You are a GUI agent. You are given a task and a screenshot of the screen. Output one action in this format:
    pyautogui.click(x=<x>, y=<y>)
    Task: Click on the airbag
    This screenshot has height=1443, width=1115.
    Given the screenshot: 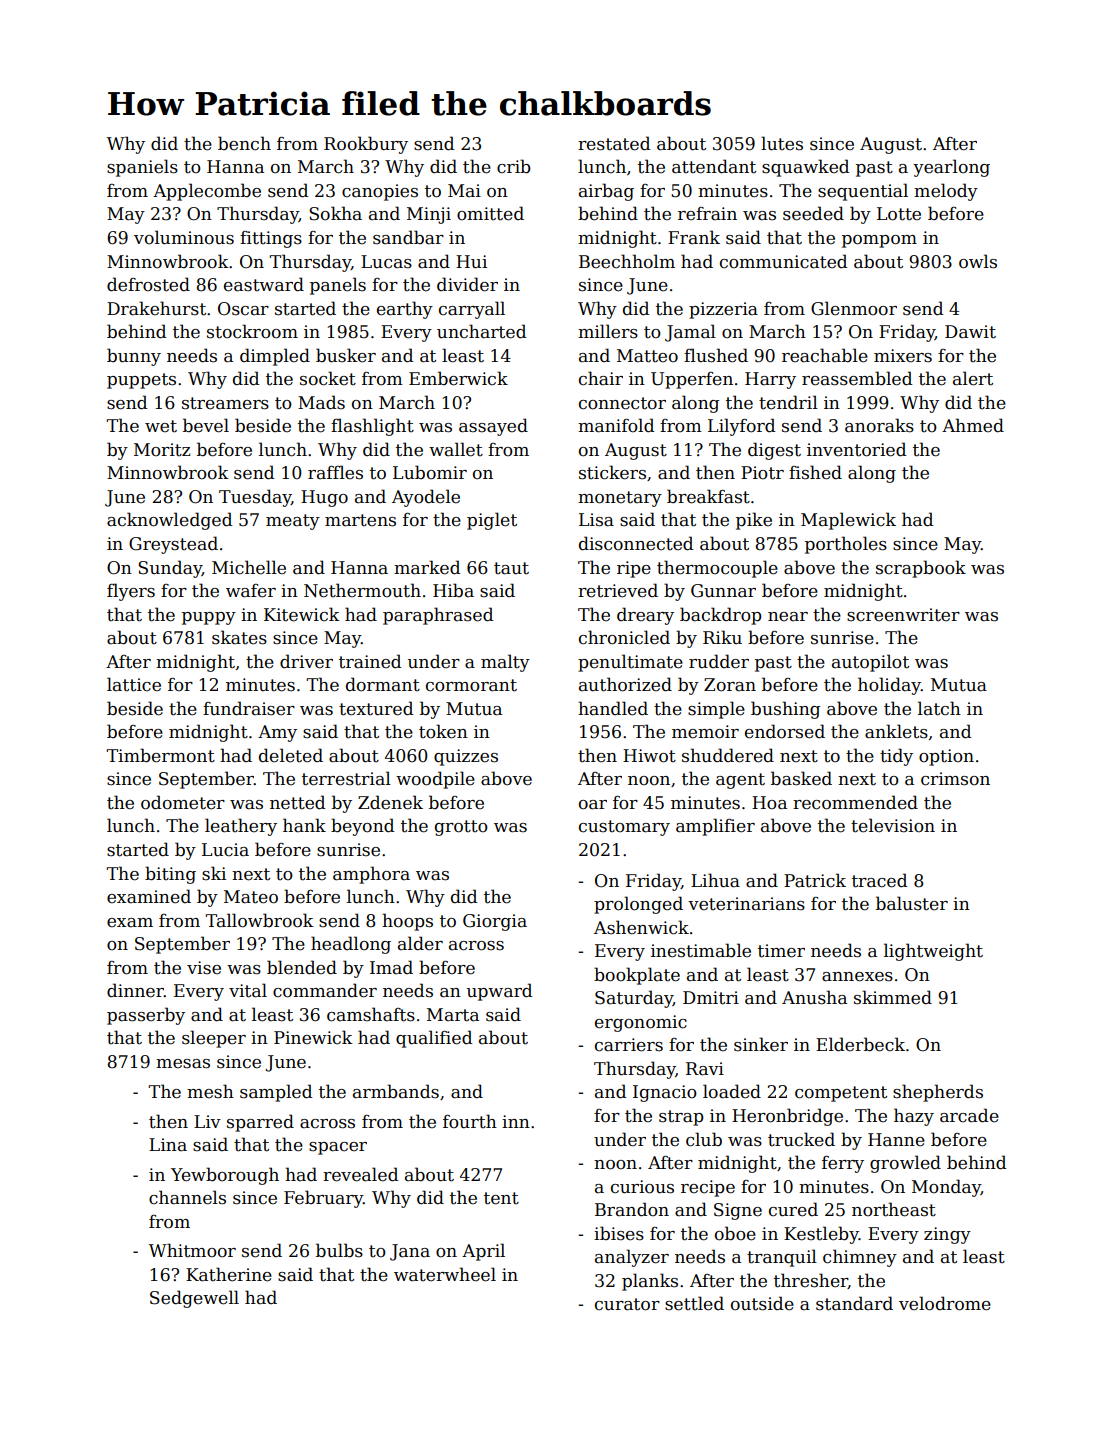 What is the action you would take?
    pyautogui.click(x=606, y=192)
